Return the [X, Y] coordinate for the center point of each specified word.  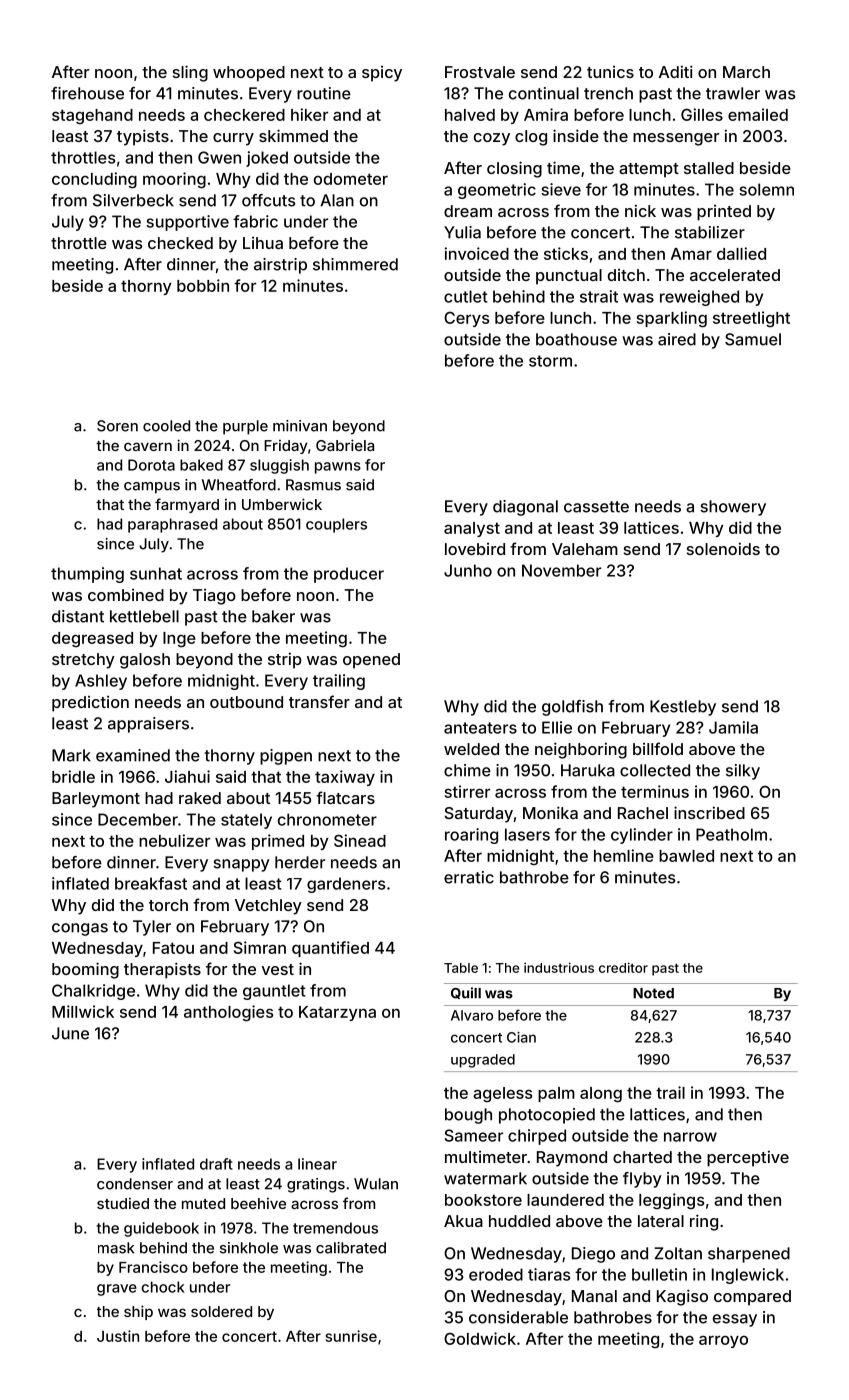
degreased [92, 640]
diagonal [525, 508]
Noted [653, 993]
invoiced [477, 253]
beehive [258, 1203]
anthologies [228, 1013]
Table [461, 968]
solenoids [723, 548]
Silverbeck [133, 200]
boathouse [576, 339]
